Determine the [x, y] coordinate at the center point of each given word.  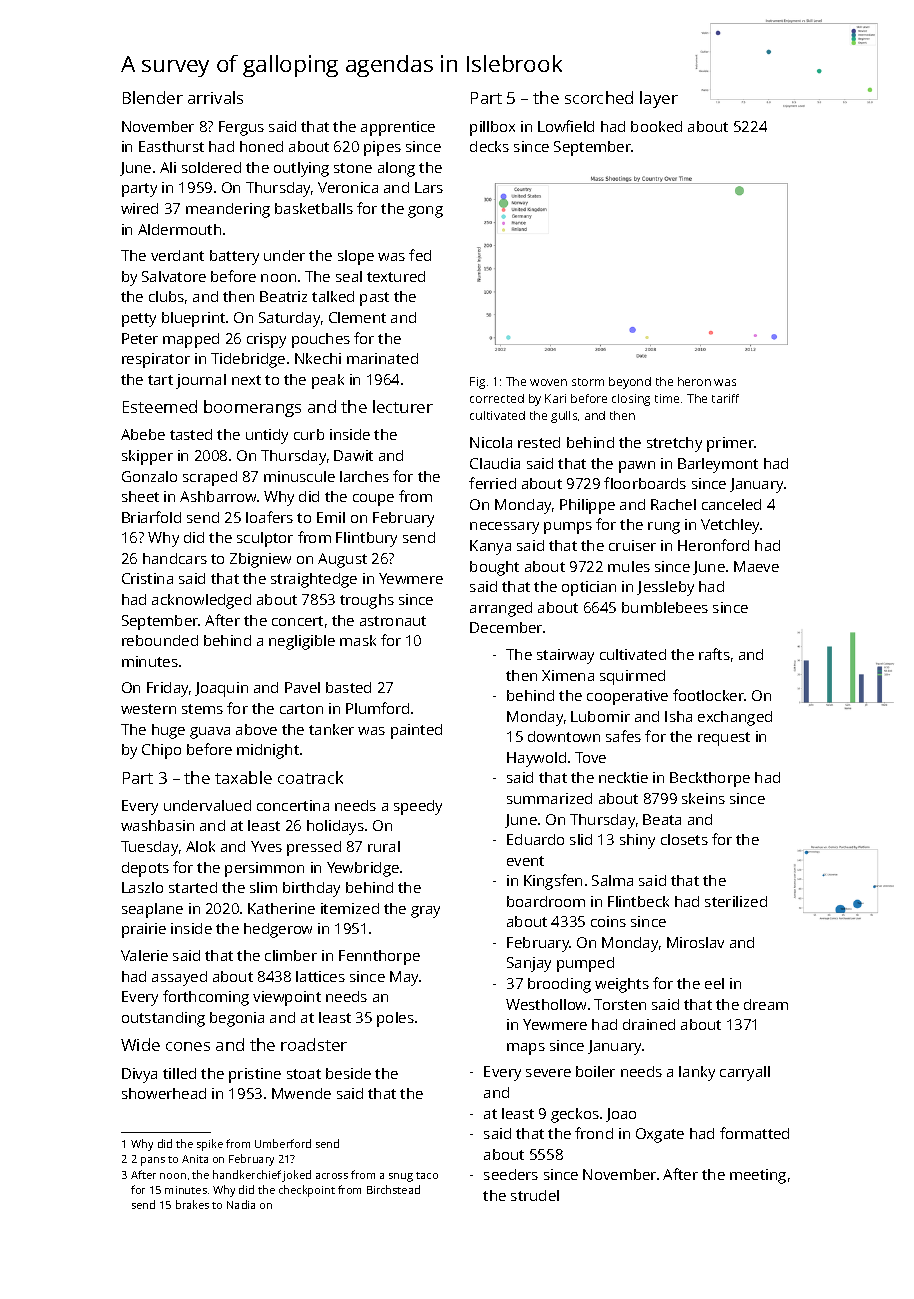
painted [416, 731]
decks [489, 146]
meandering [228, 210]
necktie [623, 777]
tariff [725, 398]
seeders [511, 1174]
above [256, 729]
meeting [758, 1176]
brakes [192, 1204]
